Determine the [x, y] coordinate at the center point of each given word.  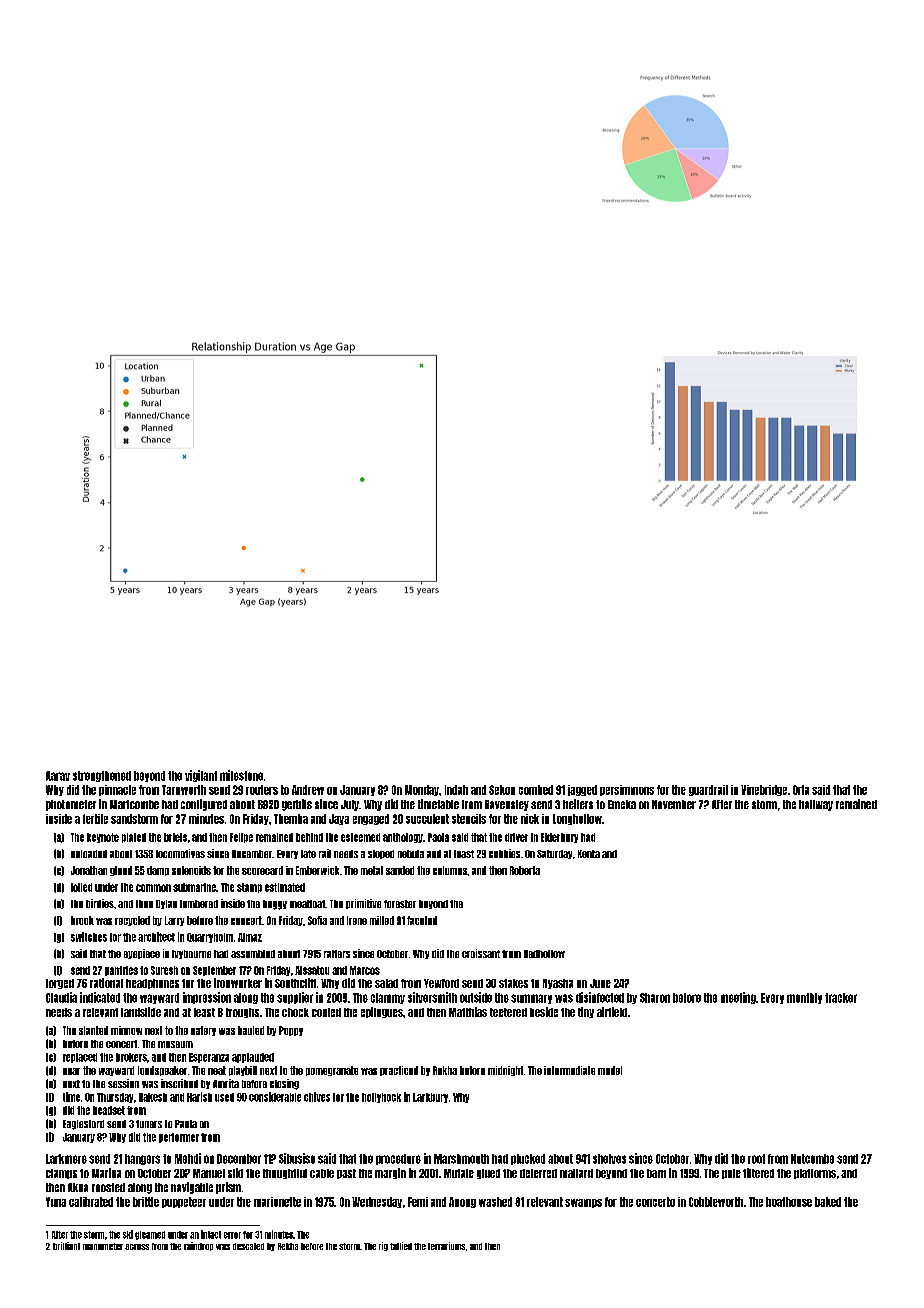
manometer [103, 1246]
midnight [505, 1071]
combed [536, 790]
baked [828, 1202]
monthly [804, 998]
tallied [401, 1246]
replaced [80, 1058]
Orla [801, 790]
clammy [388, 998]
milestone [241, 775]
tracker [841, 998]
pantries [121, 971]
